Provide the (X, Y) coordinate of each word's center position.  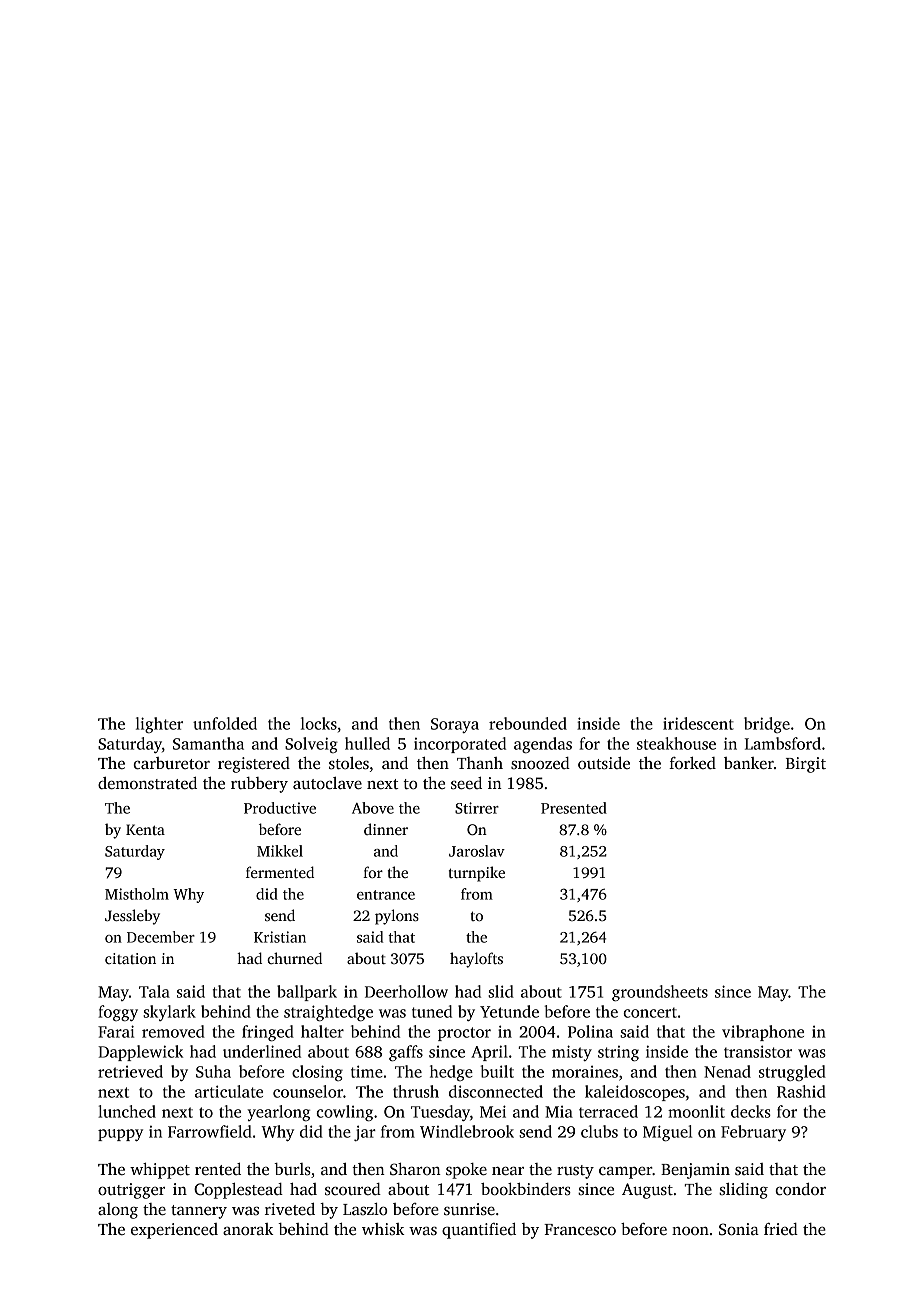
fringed (268, 1033)
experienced (174, 1231)
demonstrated (147, 783)
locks (319, 723)
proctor (464, 1034)
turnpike (477, 874)
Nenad (727, 1071)
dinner (386, 829)
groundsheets (660, 993)
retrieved (130, 1071)
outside (604, 763)
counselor (308, 1091)
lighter (159, 725)
